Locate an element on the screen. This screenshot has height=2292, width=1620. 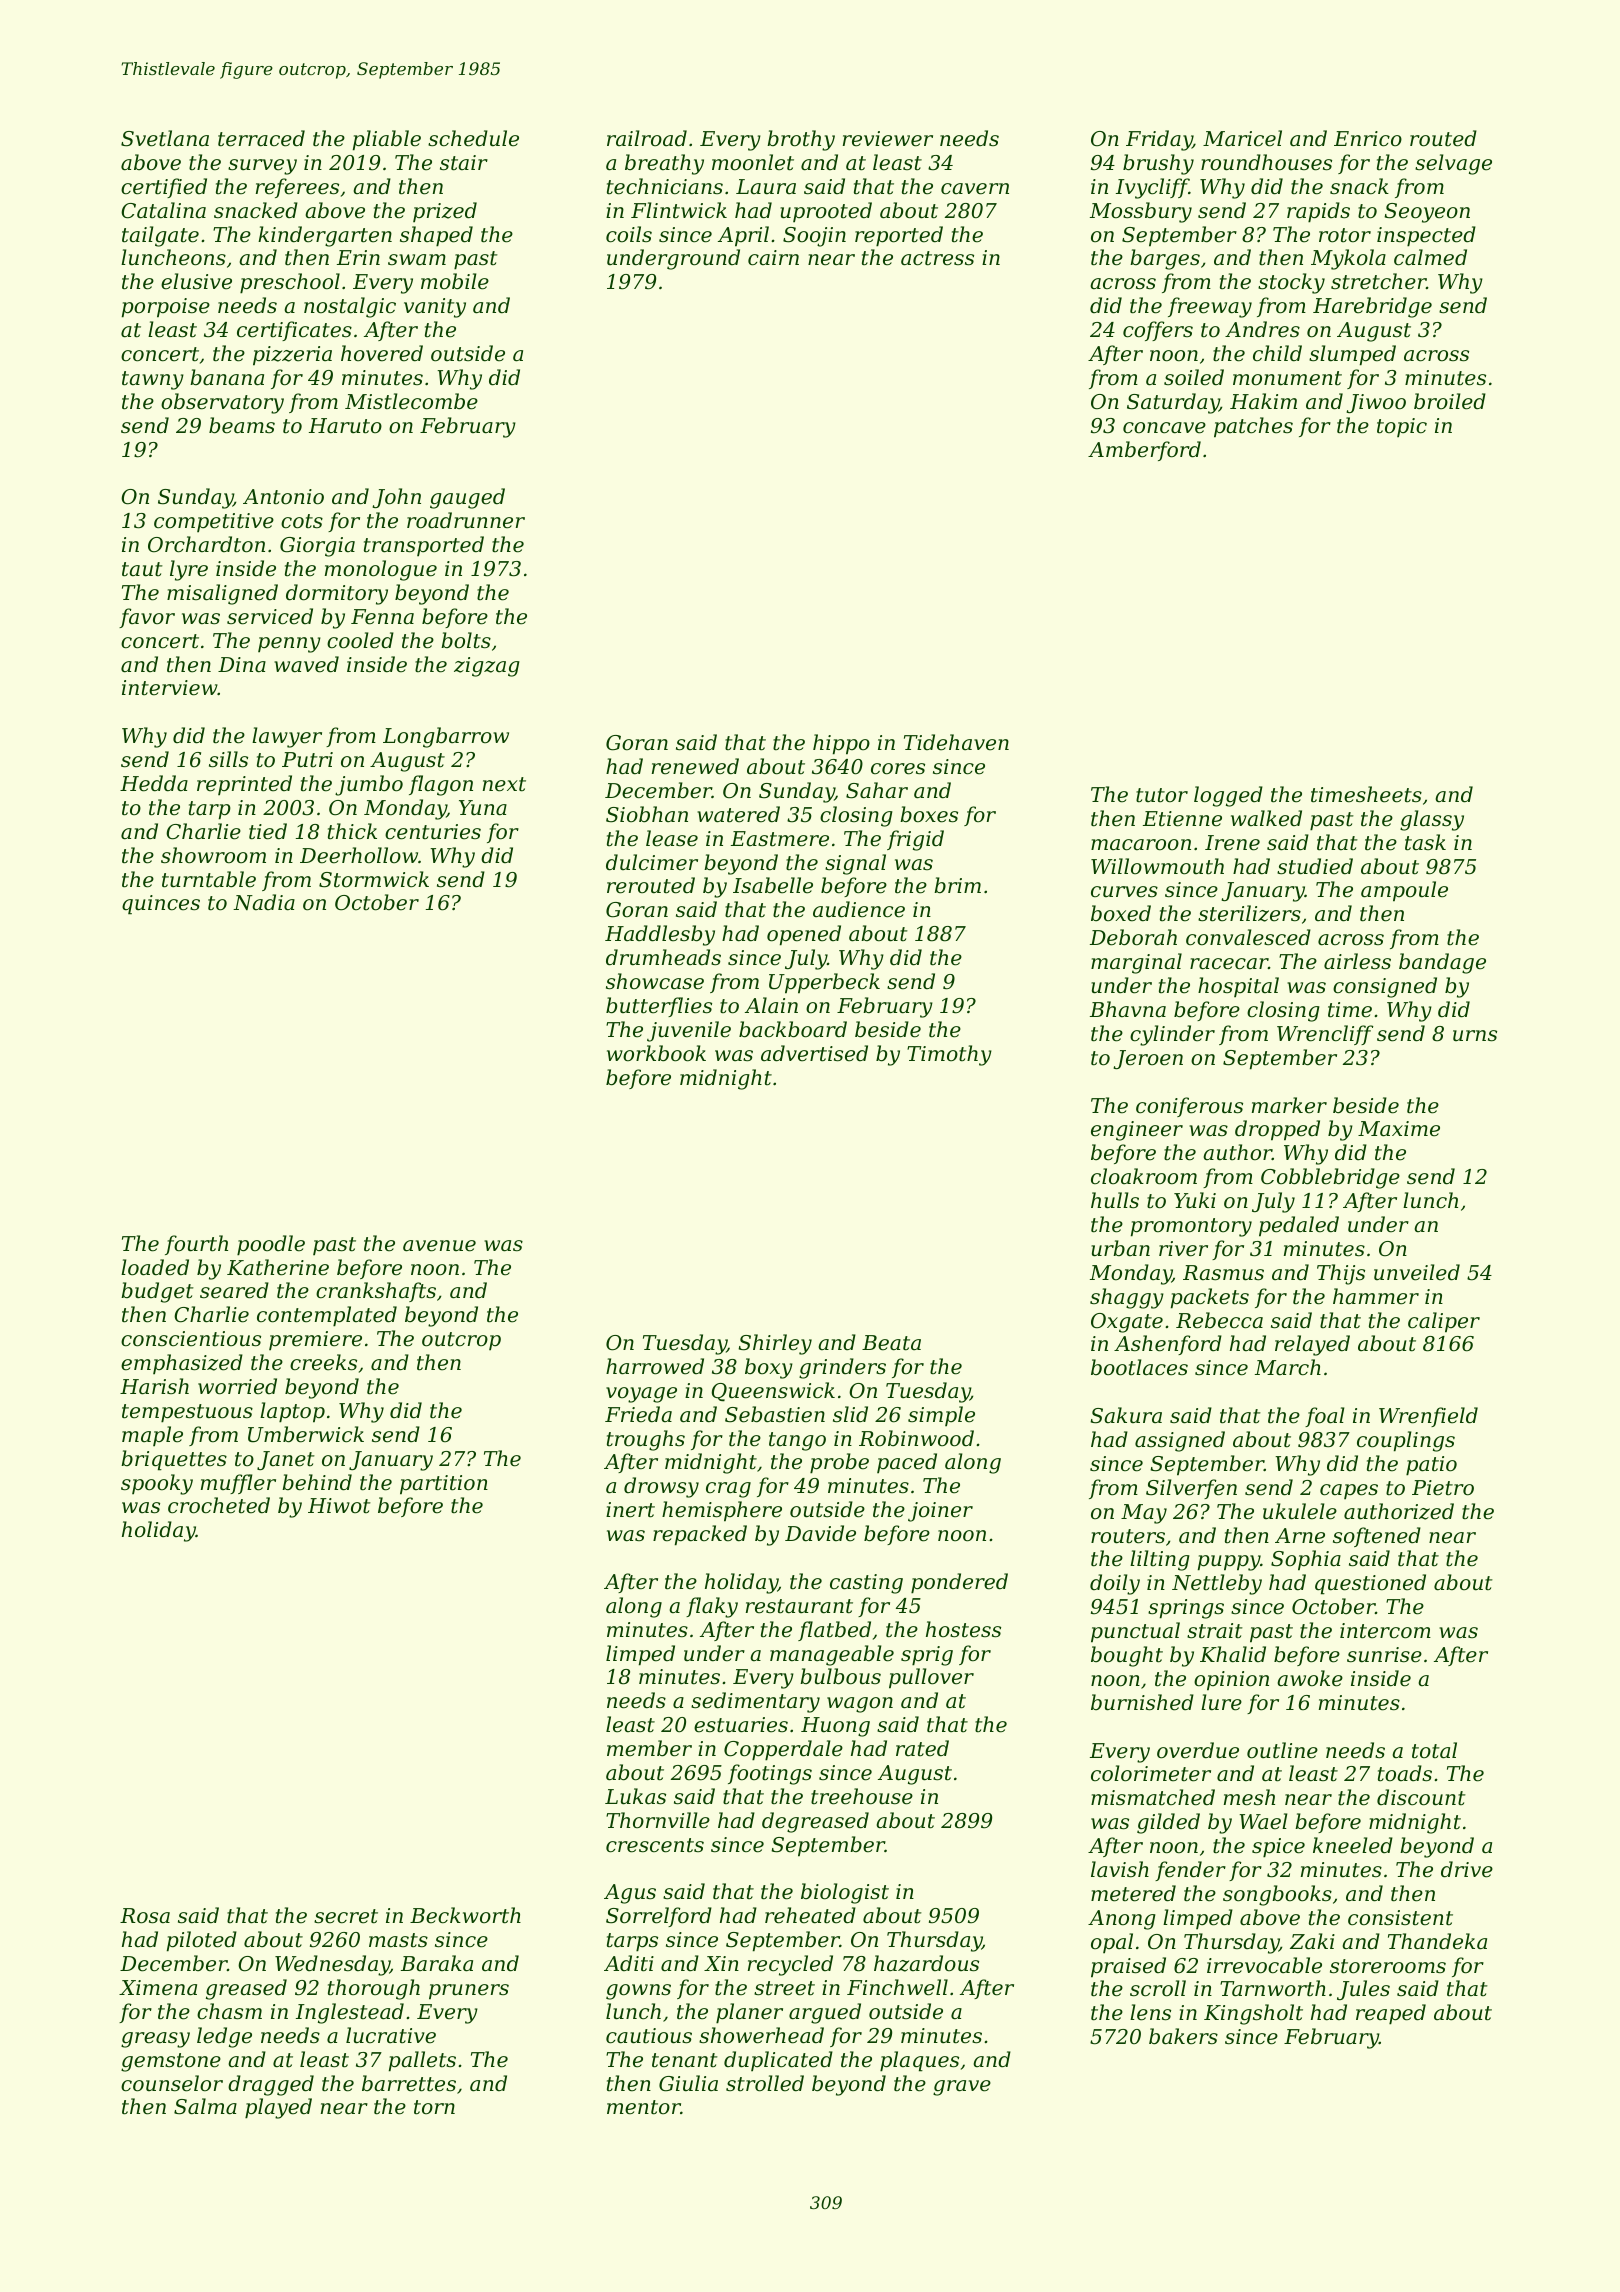
Wrencliff is located at coordinates (1325, 1035).
